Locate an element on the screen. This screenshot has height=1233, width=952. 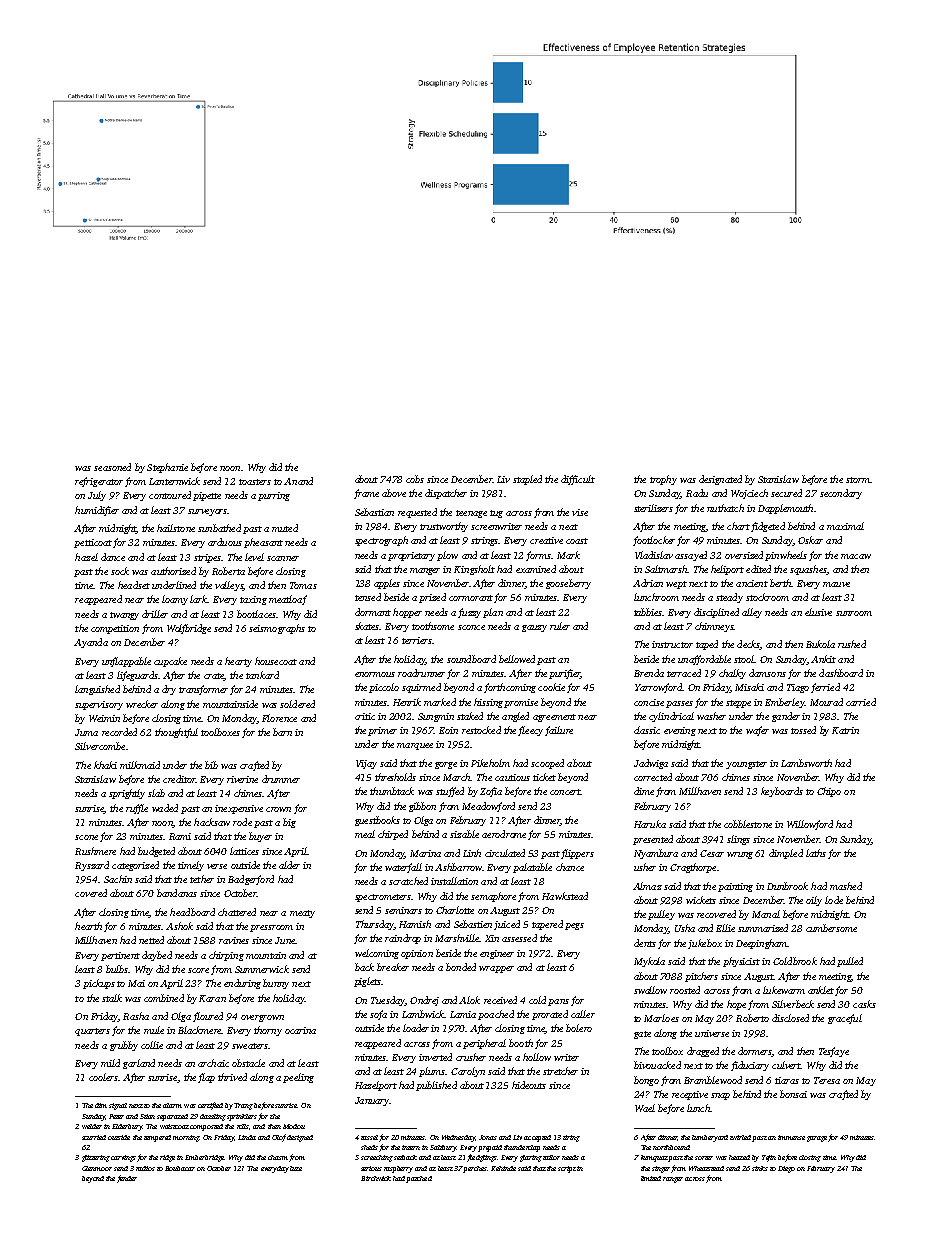
fender is located at coordinates (127, 1179).
